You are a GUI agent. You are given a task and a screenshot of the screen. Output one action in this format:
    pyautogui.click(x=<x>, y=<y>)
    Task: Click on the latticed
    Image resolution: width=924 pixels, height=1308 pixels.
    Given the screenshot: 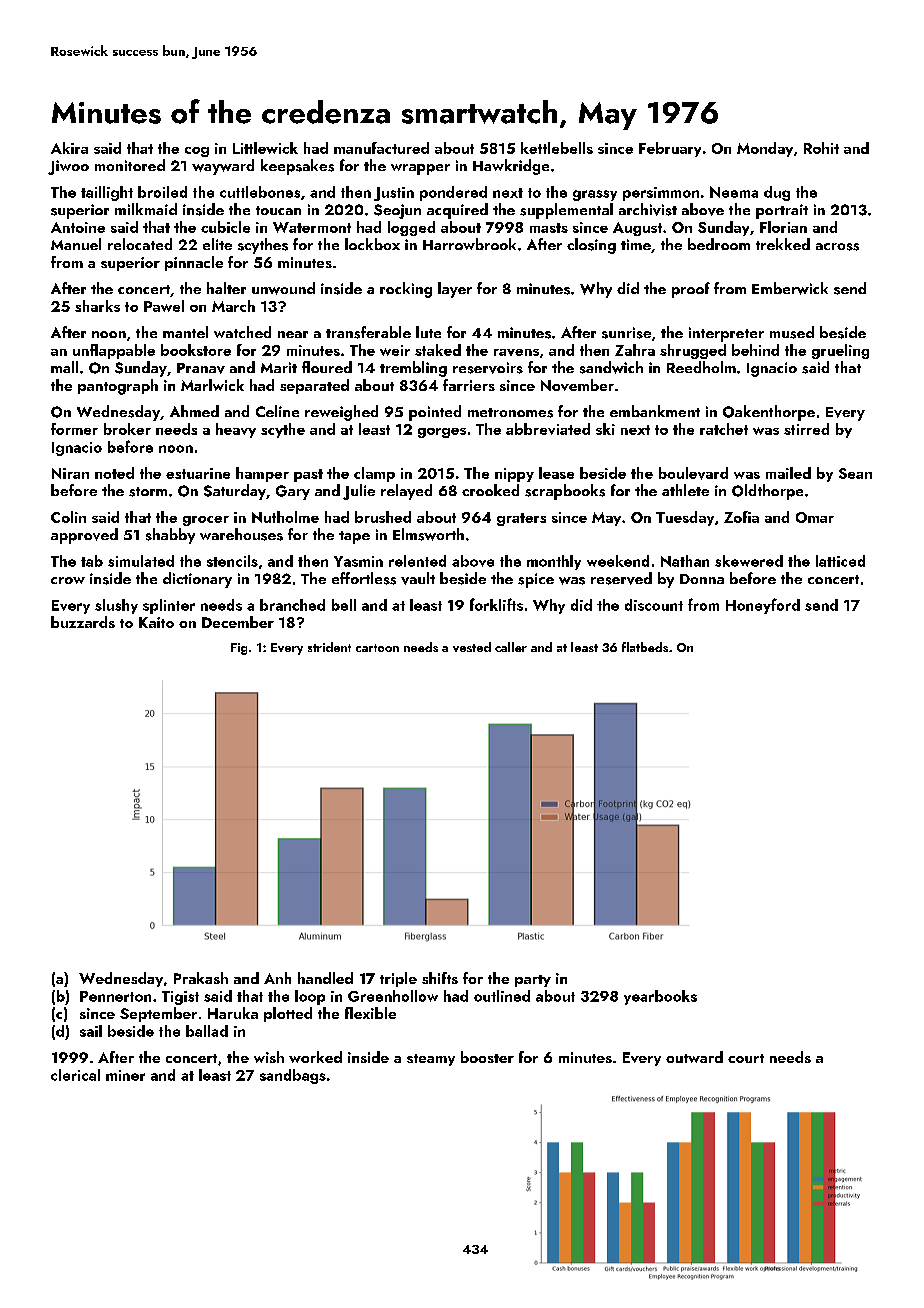 What is the action you would take?
    pyautogui.click(x=840, y=561)
